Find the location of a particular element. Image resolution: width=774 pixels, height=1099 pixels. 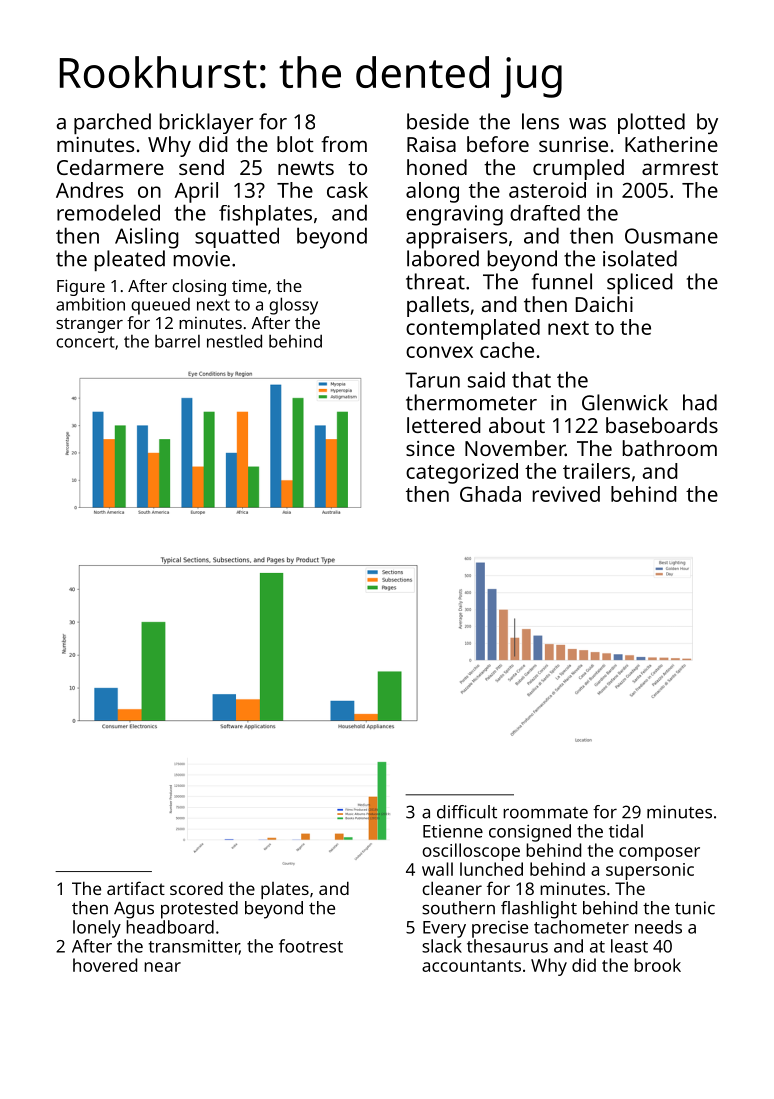

since is located at coordinates (430, 448).
